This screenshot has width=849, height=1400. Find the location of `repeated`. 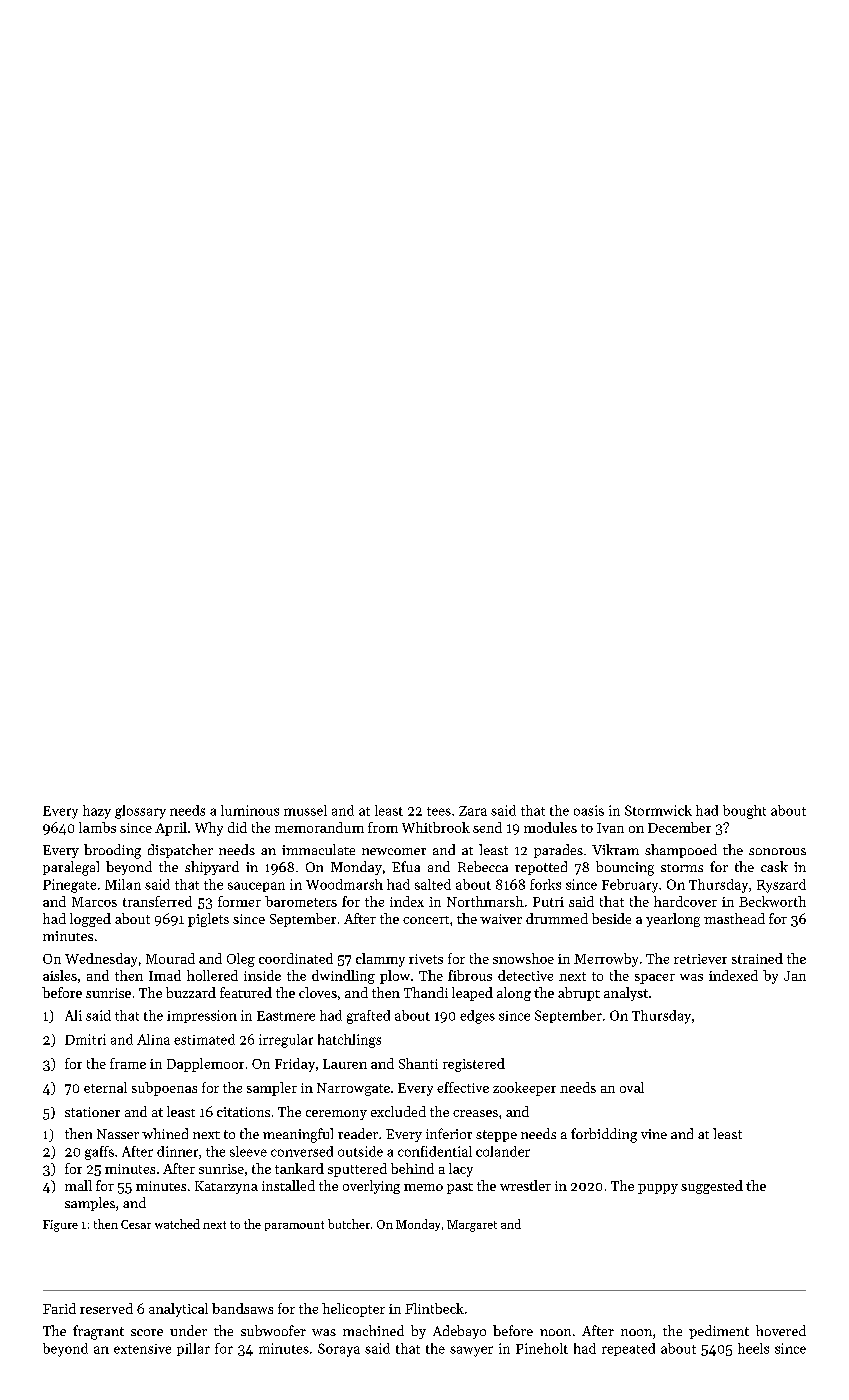

repeated is located at coordinates (628, 1349).
